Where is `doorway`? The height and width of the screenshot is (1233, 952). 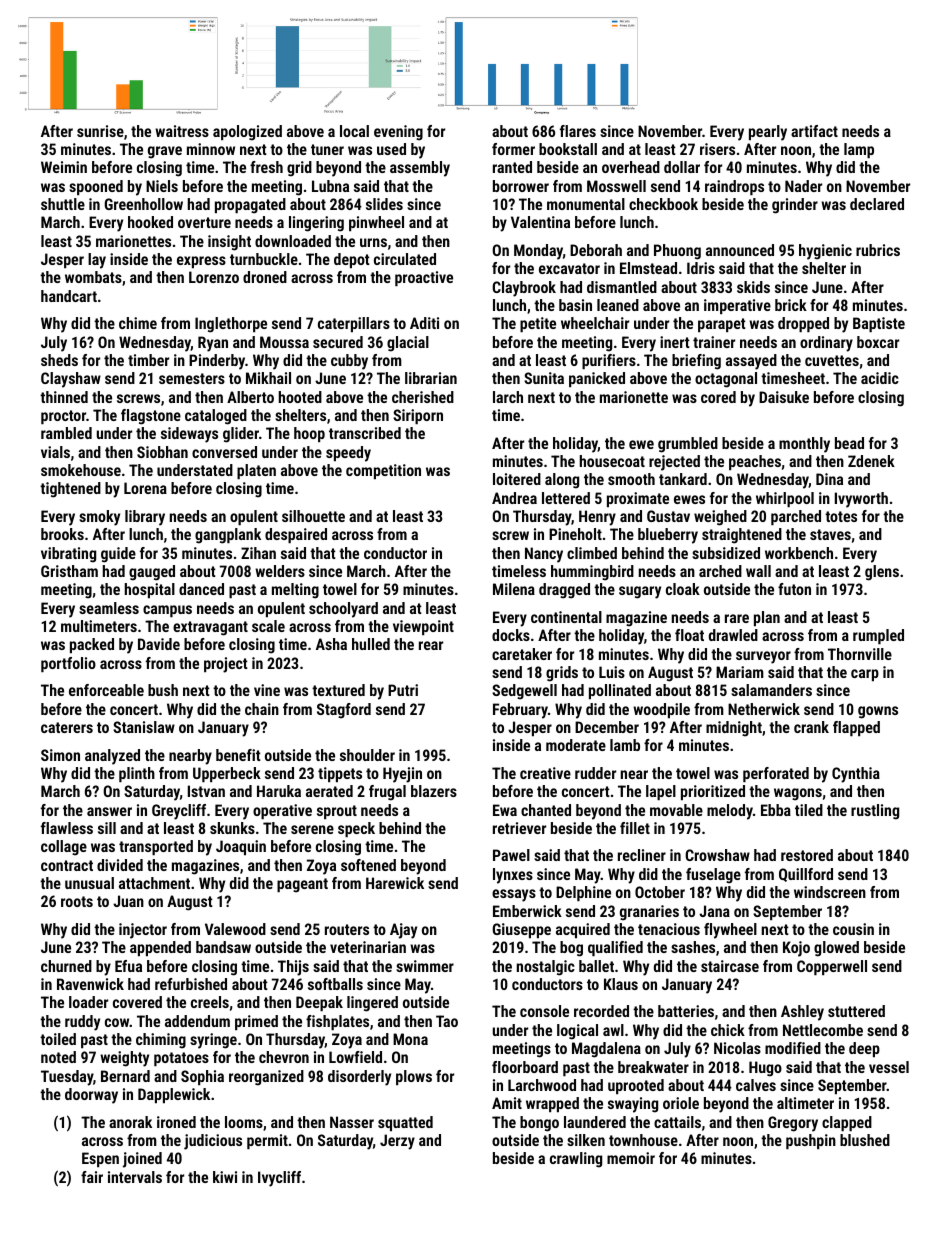
doorway is located at coordinates (91, 1096).
